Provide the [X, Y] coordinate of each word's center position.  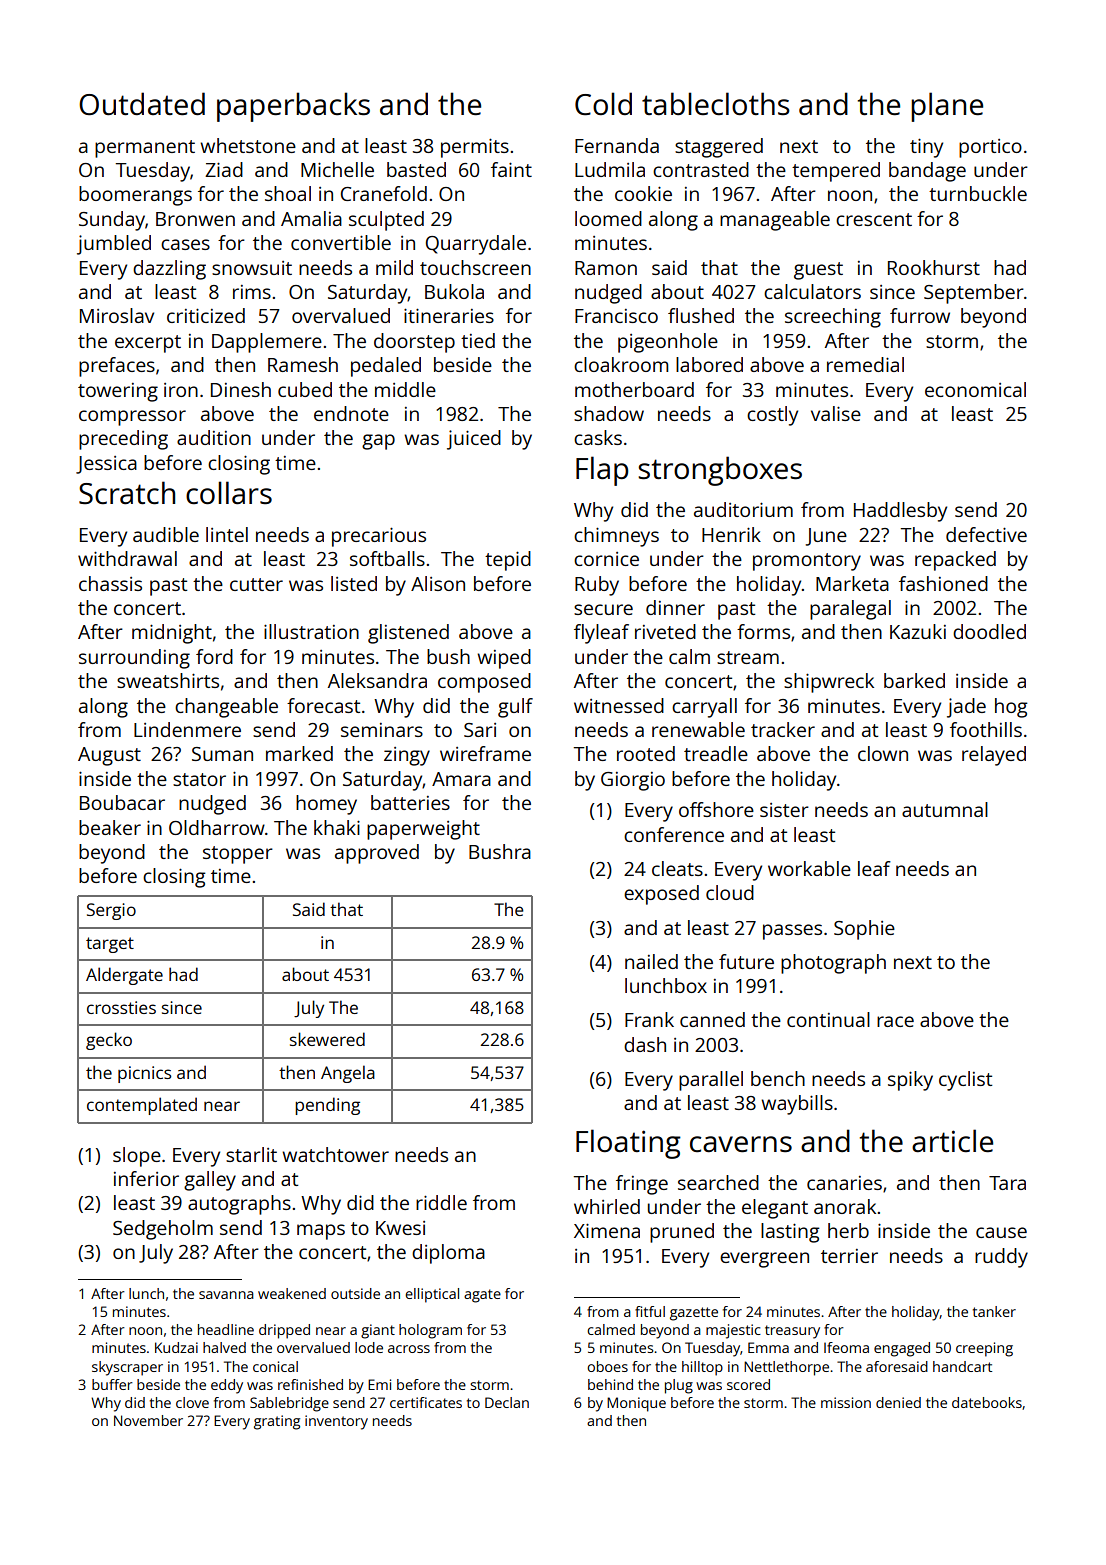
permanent [145, 149]
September [974, 294]
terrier [849, 1256]
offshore [716, 809]
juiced [474, 440]
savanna [226, 1295]
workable [809, 868]
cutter [256, 584]
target [110, 945]
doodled [989, 631]
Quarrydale [476, 245]
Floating [628, 1144]
